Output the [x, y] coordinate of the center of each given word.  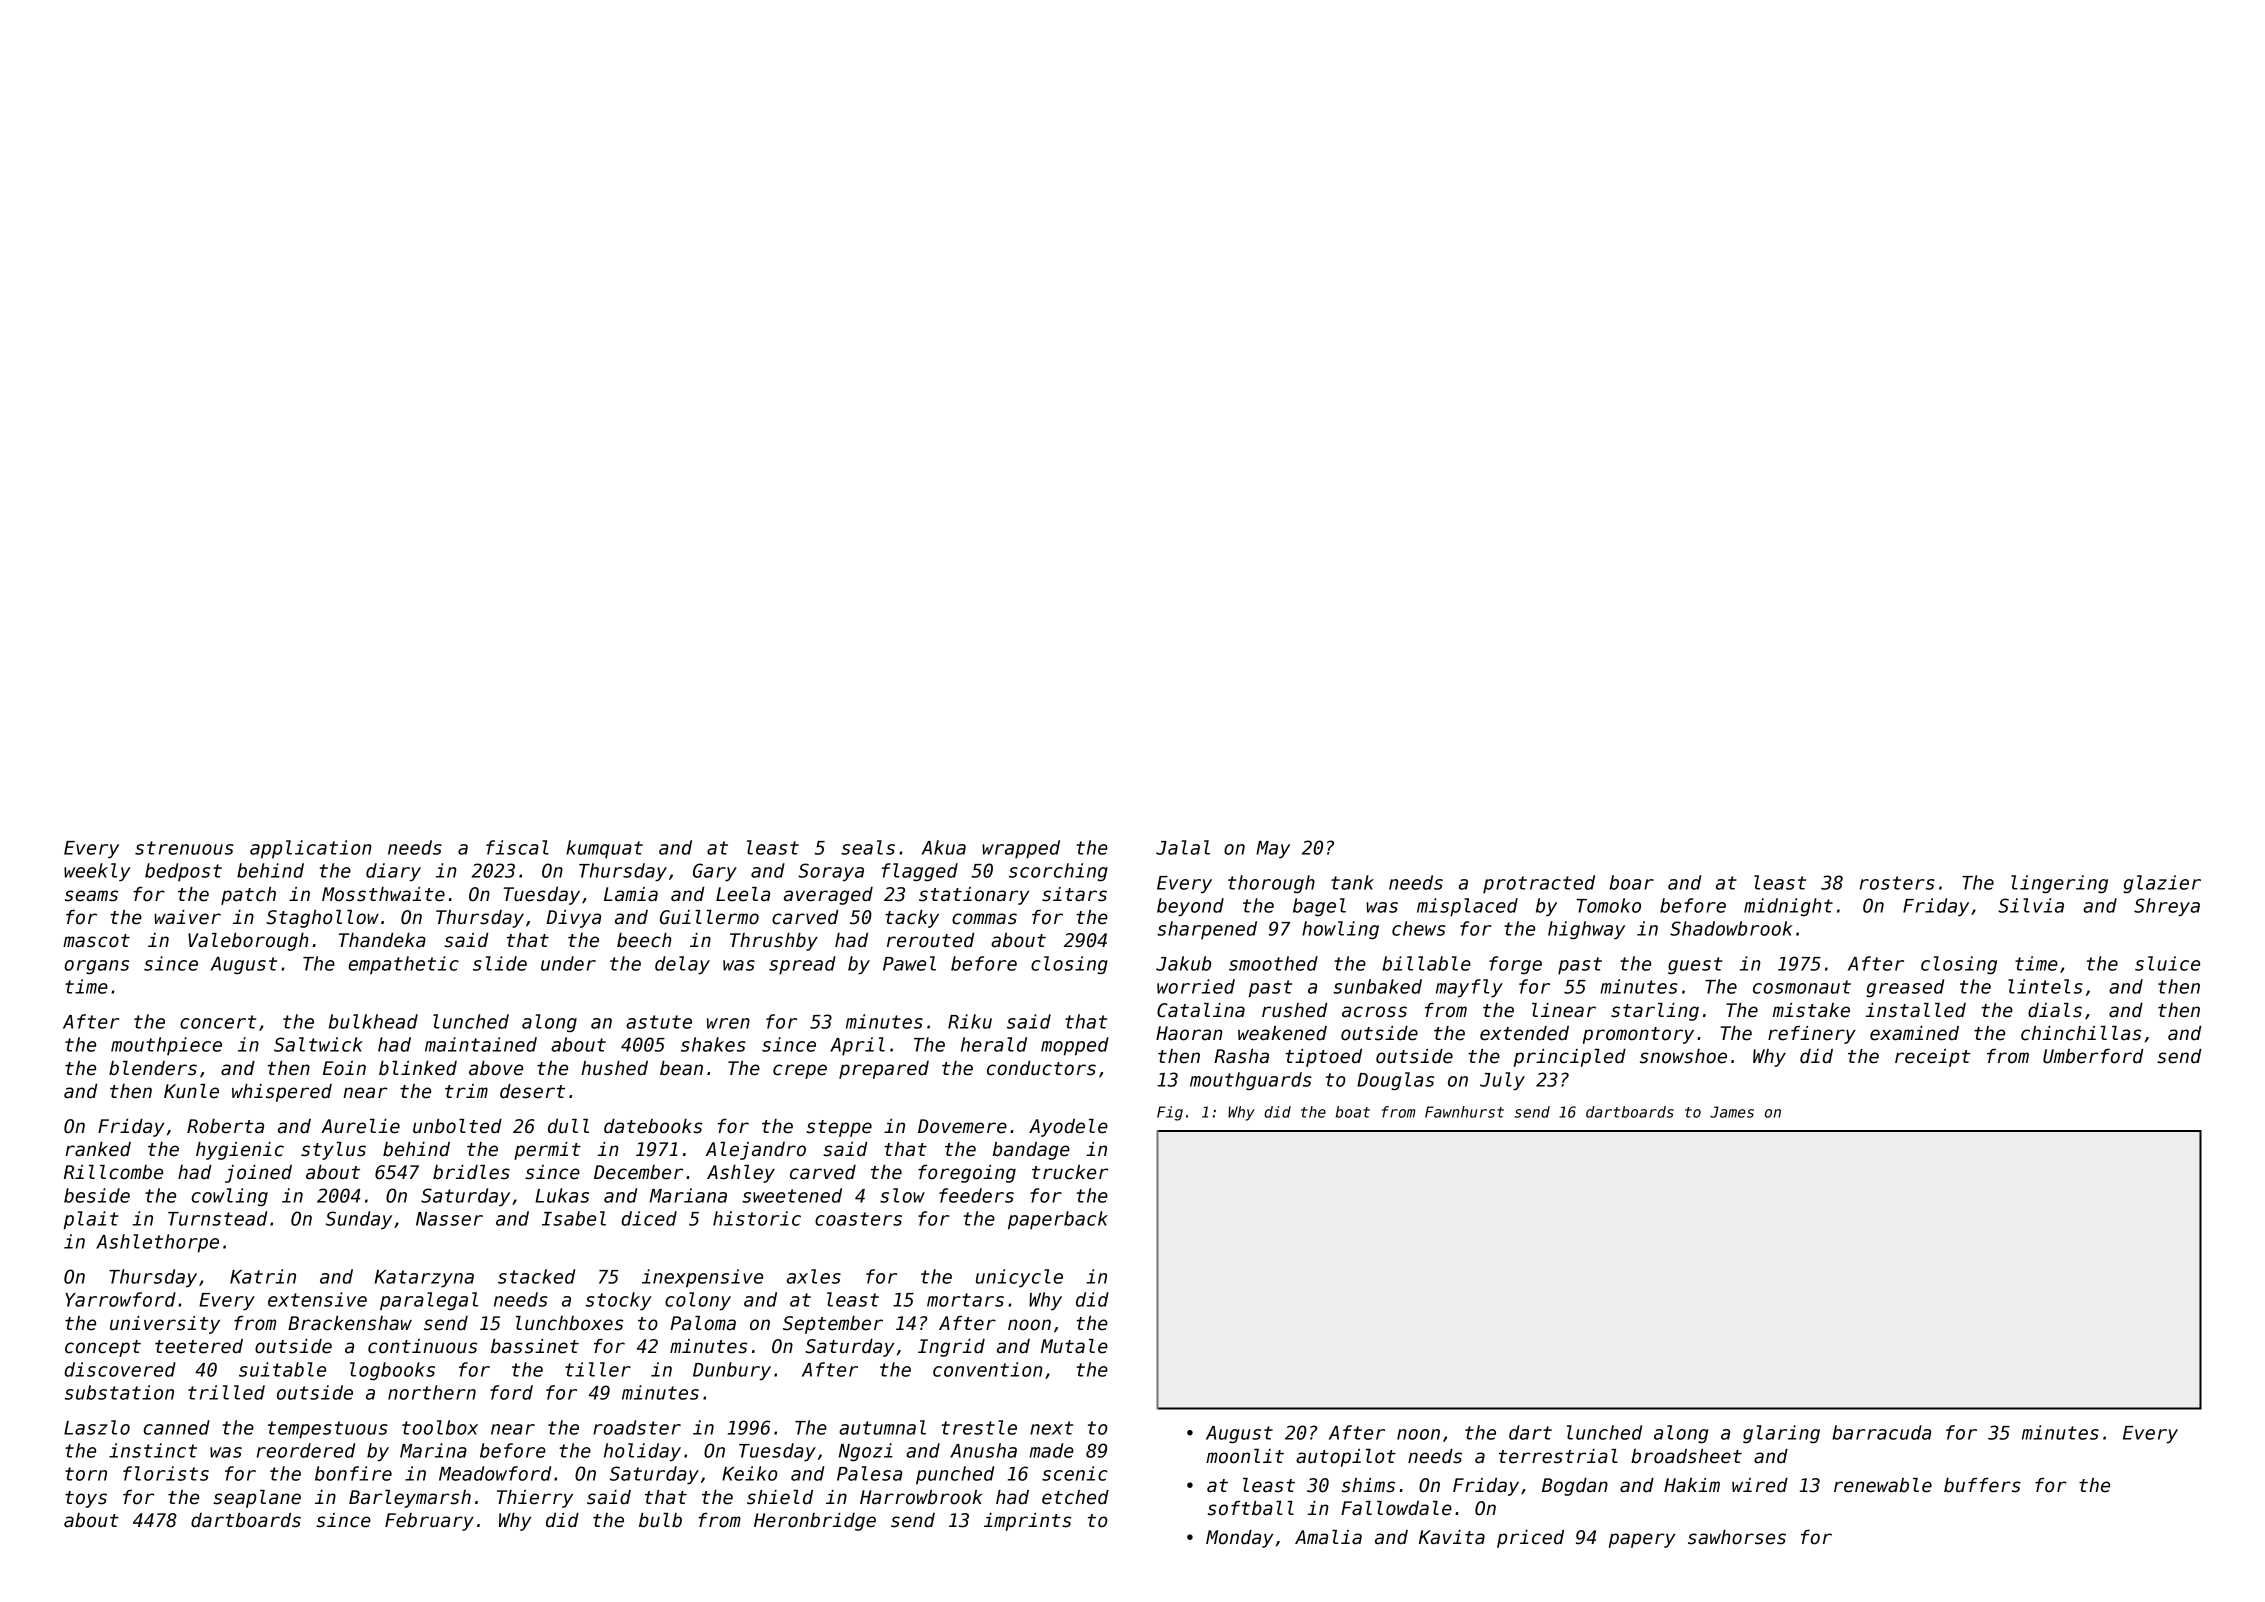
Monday [1240, 1539]
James [1732, 1112]
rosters [1897, 883]
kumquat [604, 849]
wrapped [1021, 849]
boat [1353, 1112]
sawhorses [1737, 1537]
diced [649, 1218]
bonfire [353, 1473]
